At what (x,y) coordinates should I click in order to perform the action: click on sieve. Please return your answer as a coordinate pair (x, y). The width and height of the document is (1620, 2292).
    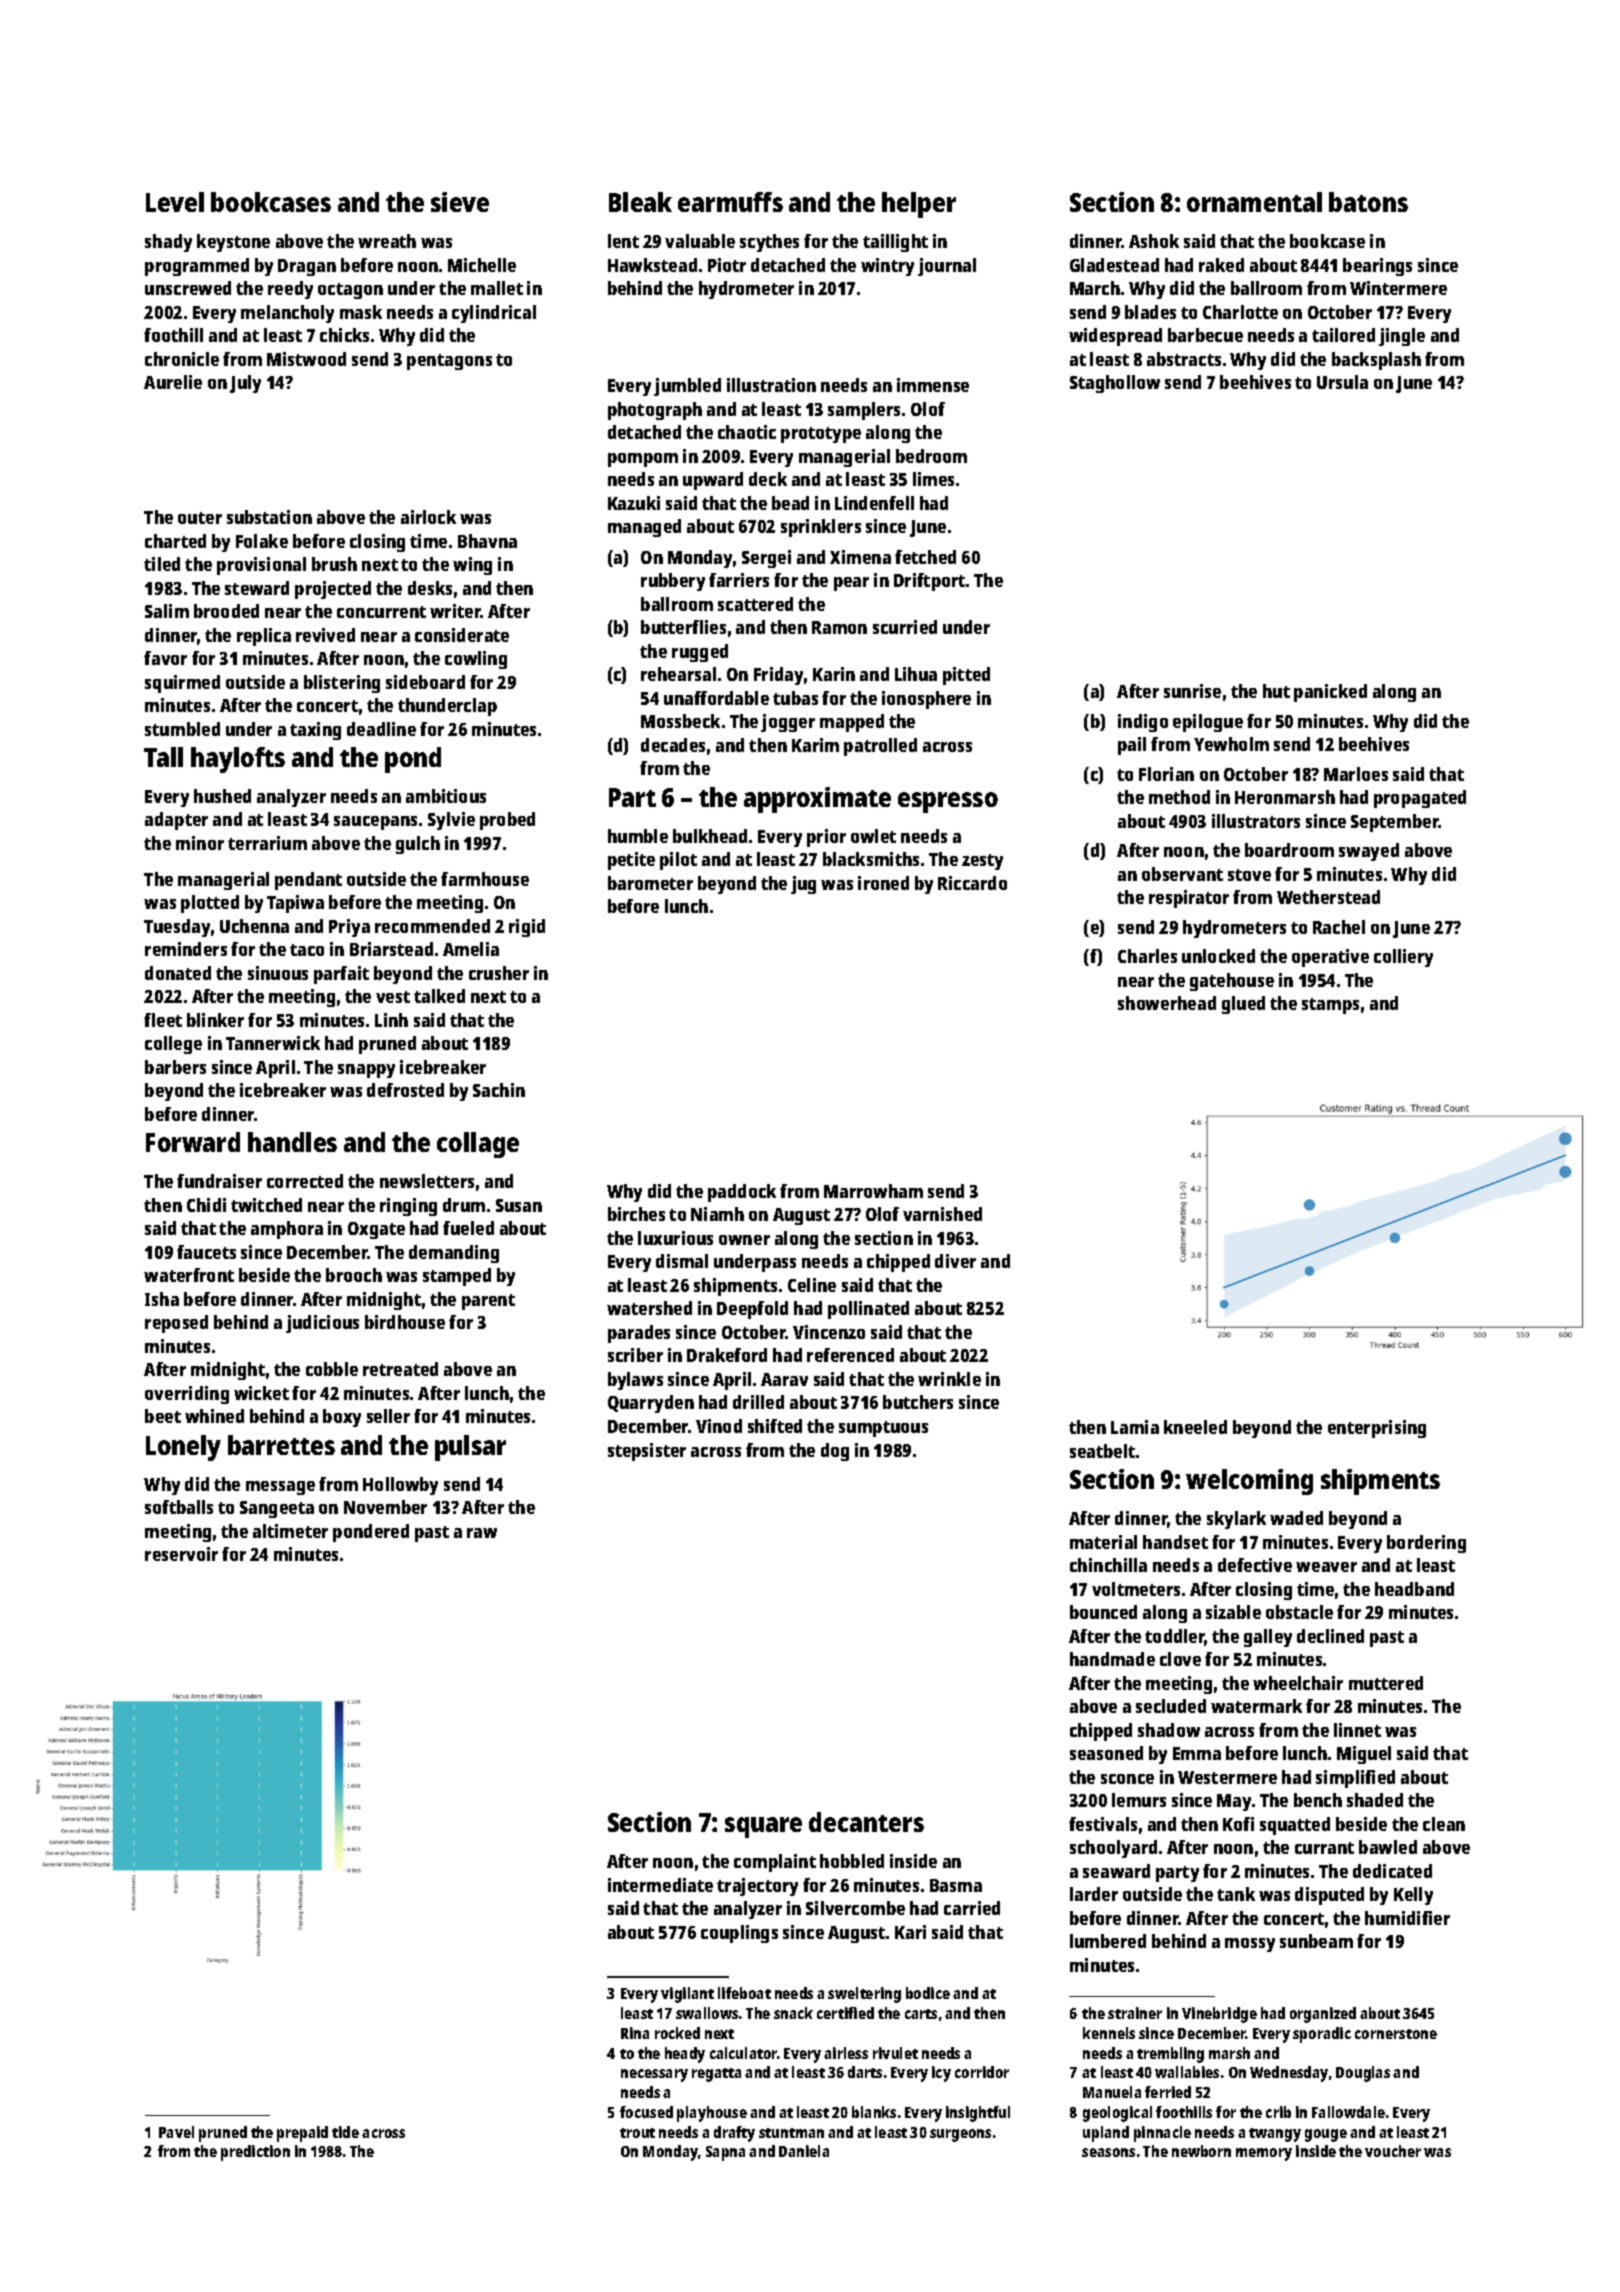
    Looking at the image, I should click on (460, 202).
